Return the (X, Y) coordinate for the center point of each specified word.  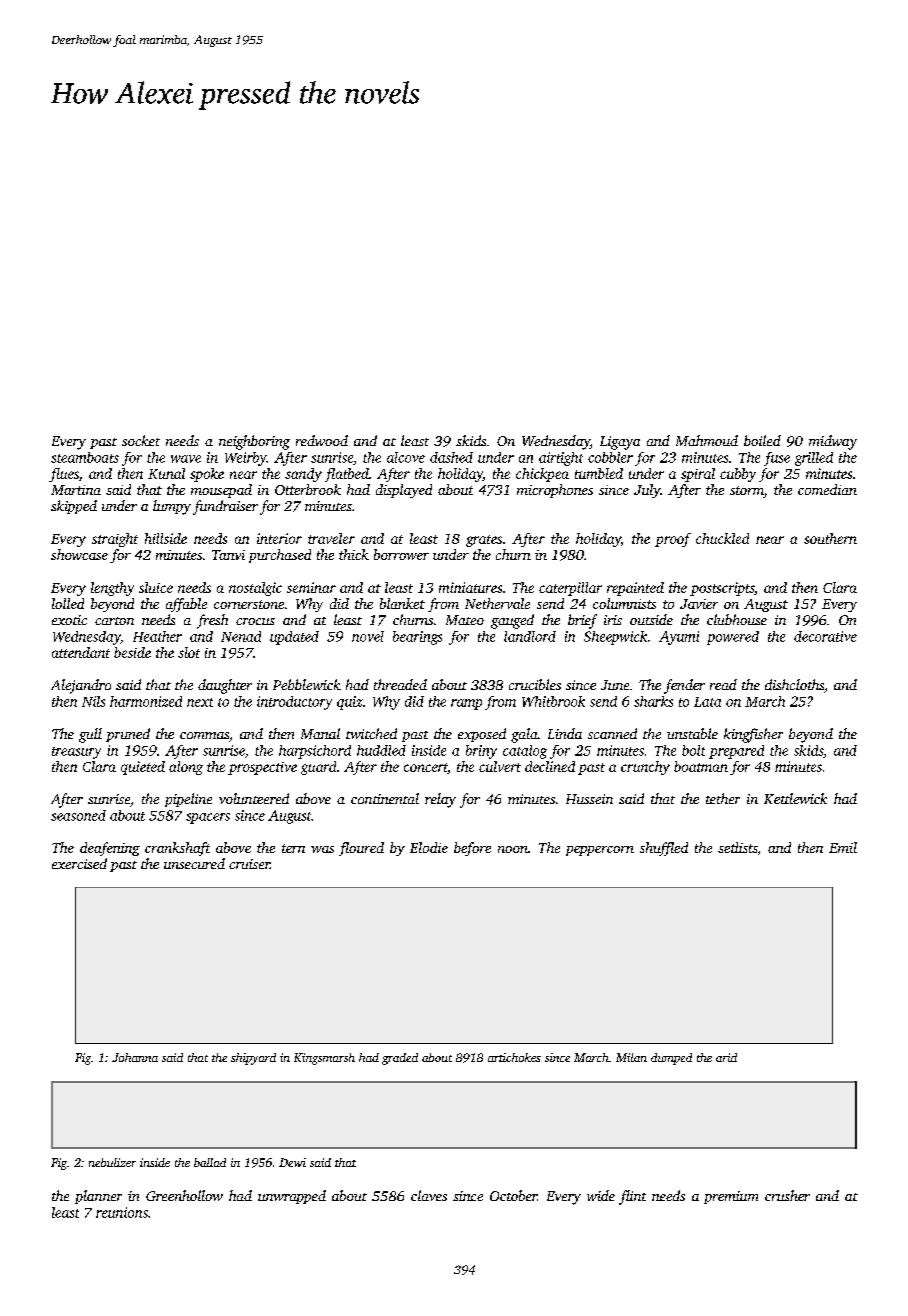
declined (550, 766)
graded (400, 1059)
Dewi (292, 1162)
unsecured (194, 863)
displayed (404, 491)
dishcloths (794, 684)
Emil (843, 847)
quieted (143, 768)
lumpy (172, 507)
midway (833, 442)
